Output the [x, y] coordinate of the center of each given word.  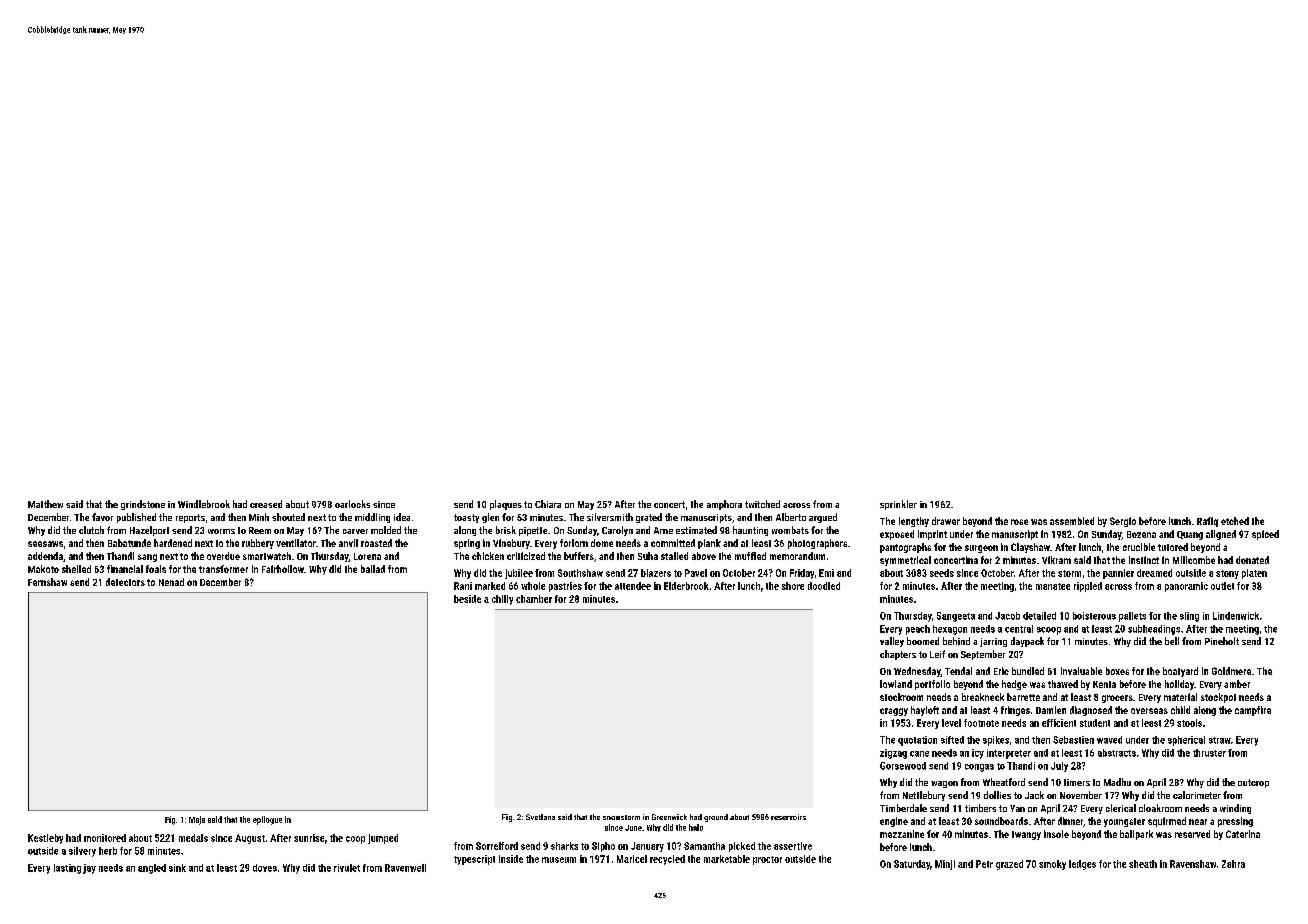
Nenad [171, 582]
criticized [526, 556]
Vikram [1056, 560]
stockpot [1218, 698]
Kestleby [45, 839]
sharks [564, 846]
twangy [1026, 835]
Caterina [1243, 834]
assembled [1072, 521]
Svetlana [540, 817]
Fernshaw [47, 582]
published [136, 518]
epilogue [267, 820]
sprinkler [898, 505]
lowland [896, 684]
